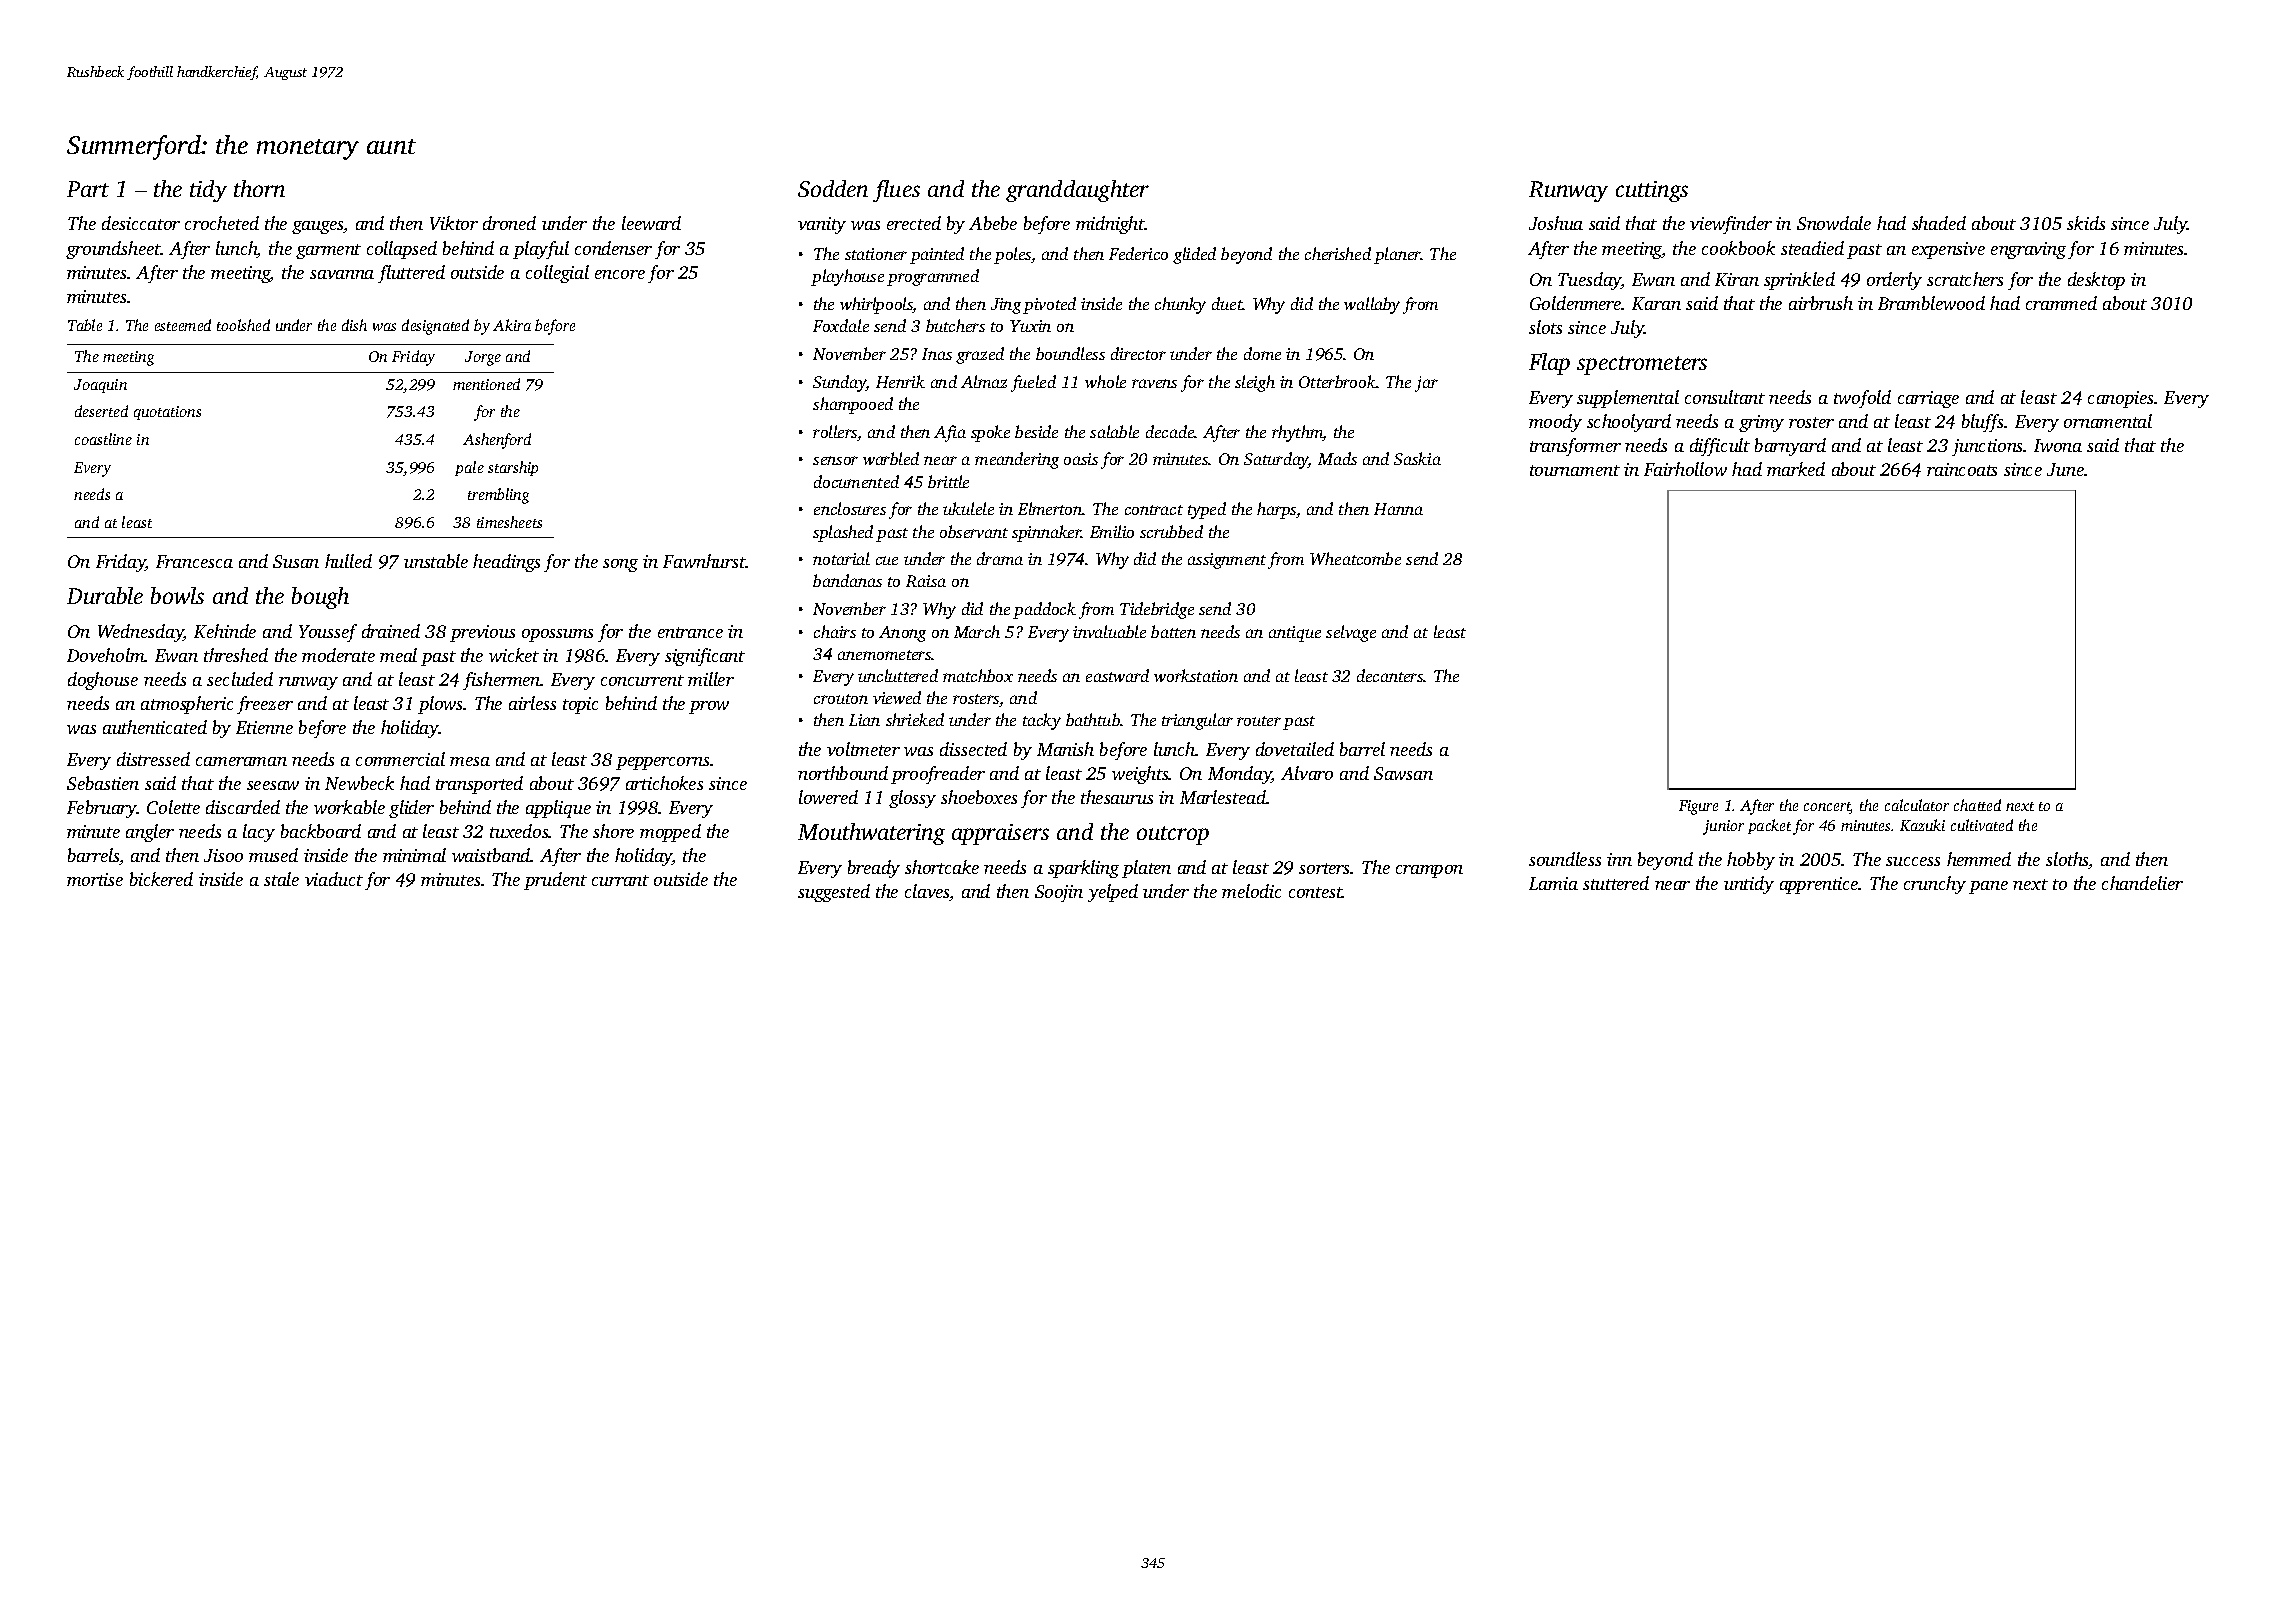 This page has width=2282, height=1614. What do you see at coordinates (1110, 225) in the page?
I see `midnight` at bounding box center [1110, 225].
